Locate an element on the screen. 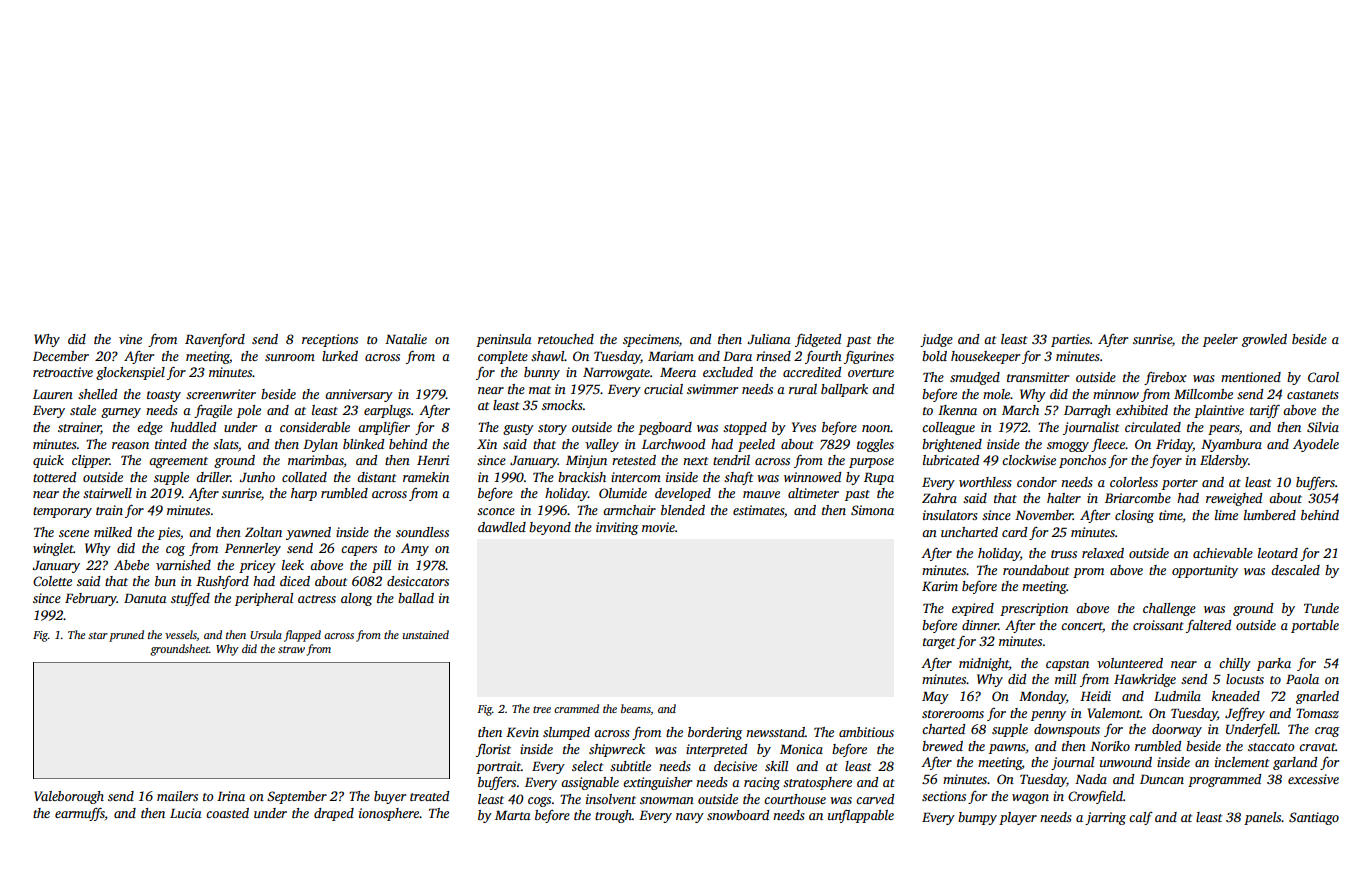 The image size is (1372, 887). Valeborough is located at coordinates (69, 797).
